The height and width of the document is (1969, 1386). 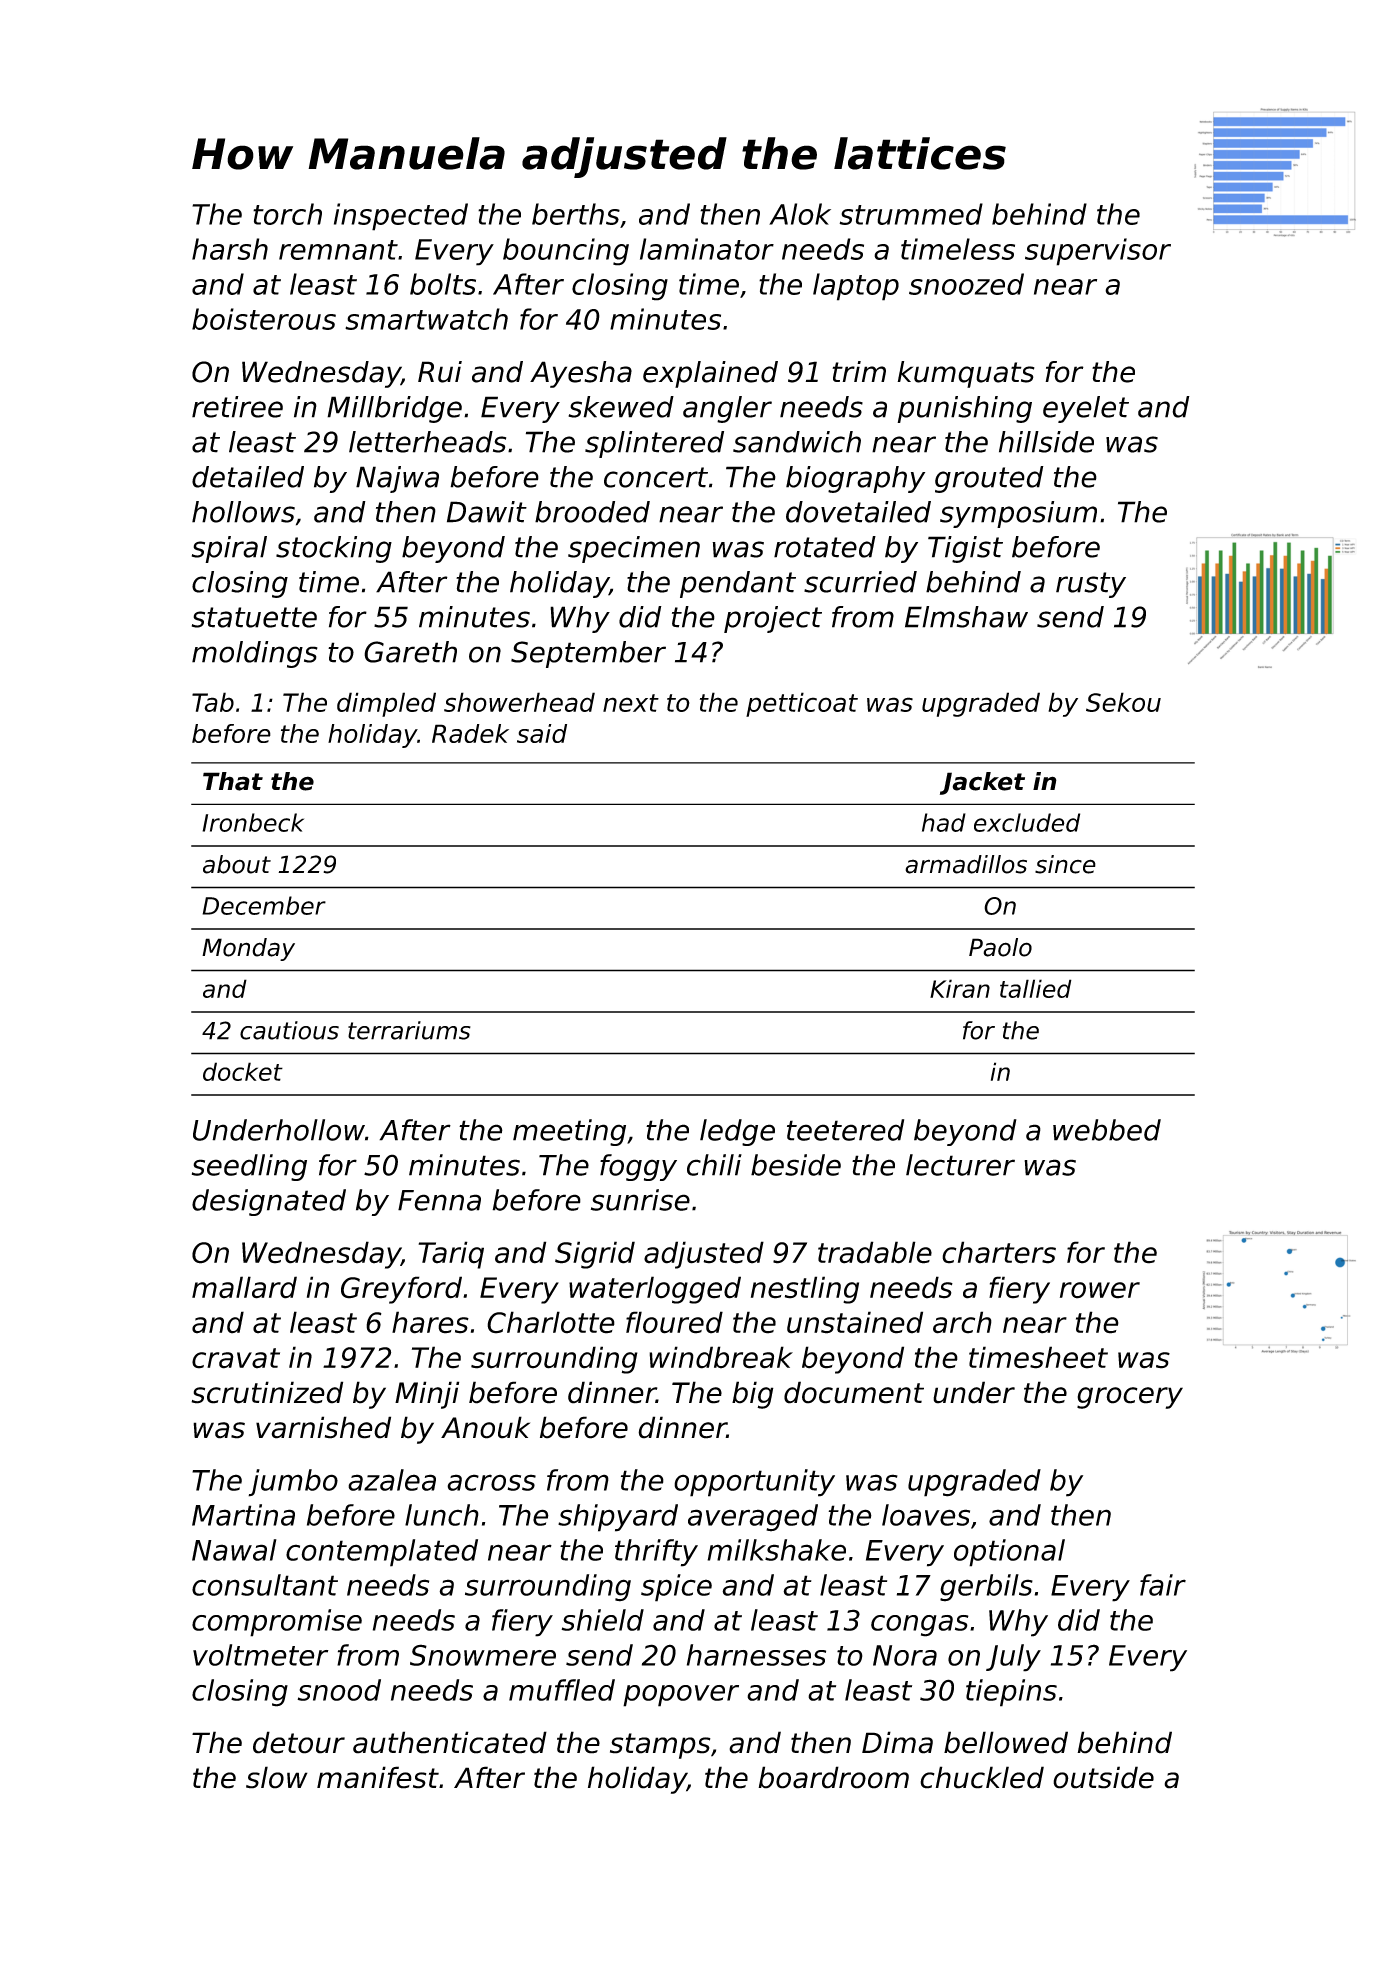 I want to click on terrariums, so click(x=409, y=1030).
